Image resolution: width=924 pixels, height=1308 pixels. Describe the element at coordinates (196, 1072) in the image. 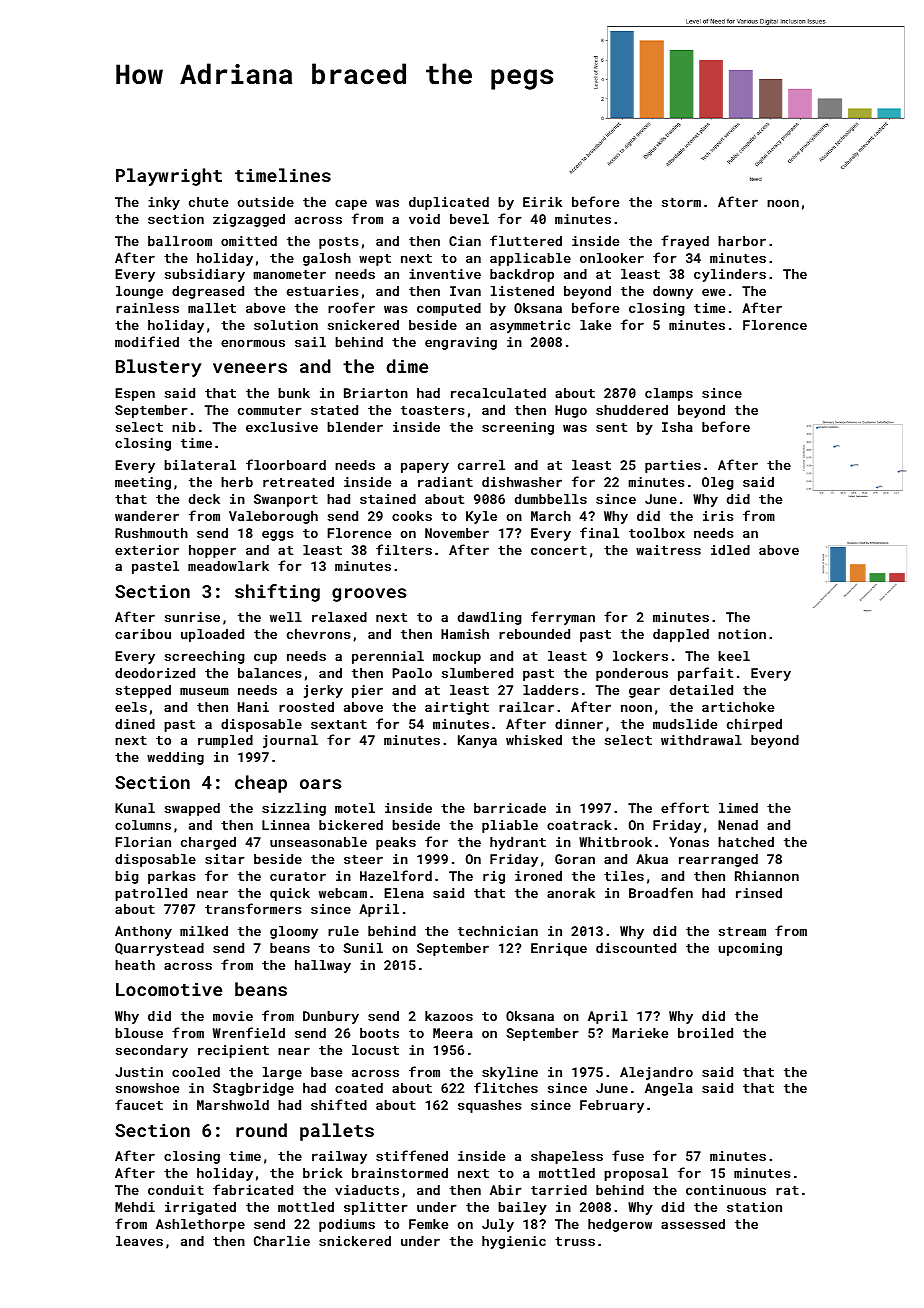

I see `cooled` at that location.
